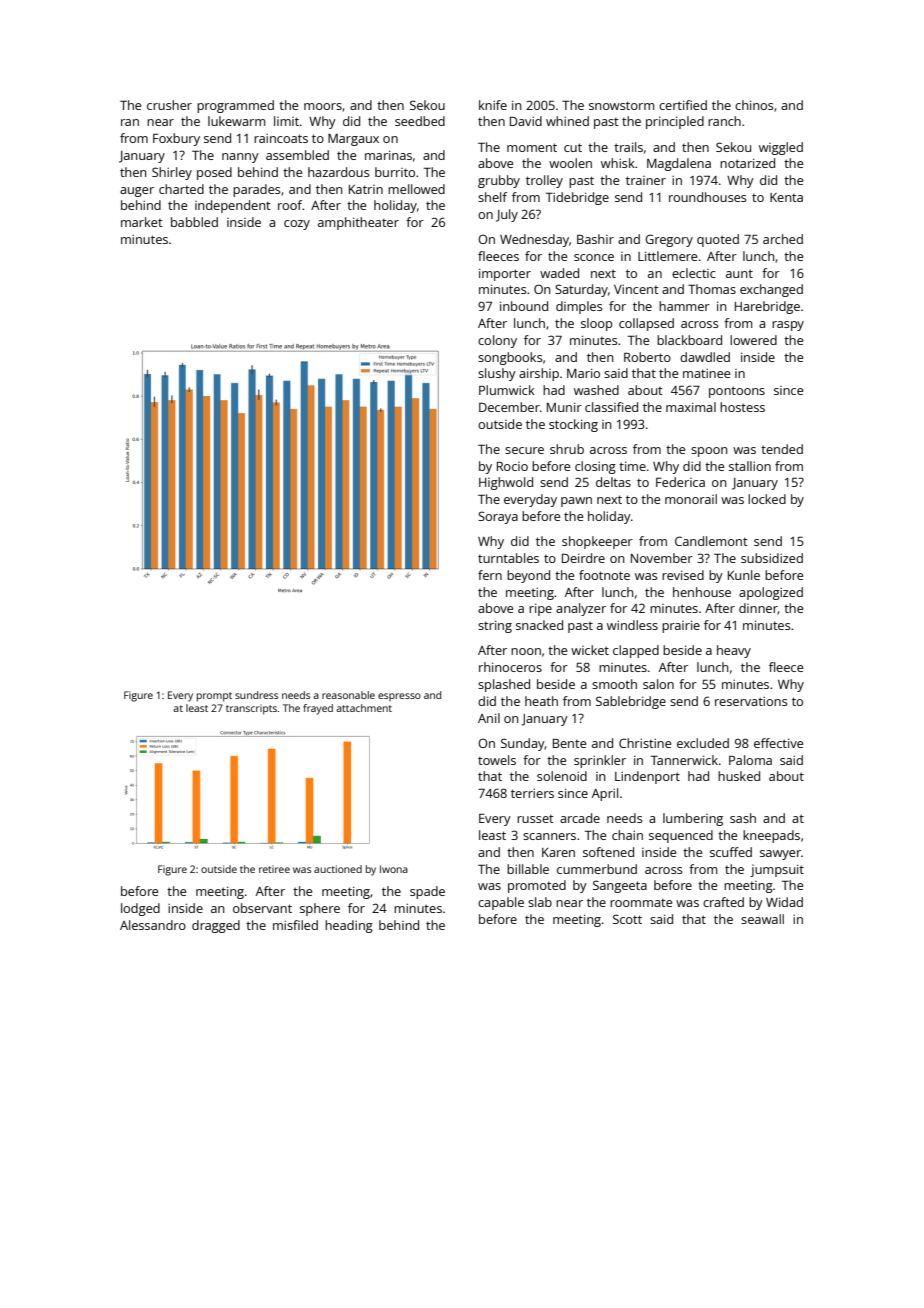 Image resolution: width=924 pixels, height=1308 pixels. What do you see at coordinates (501, 903) in the document?
I see `capable` at bounding box center [501, 903].
